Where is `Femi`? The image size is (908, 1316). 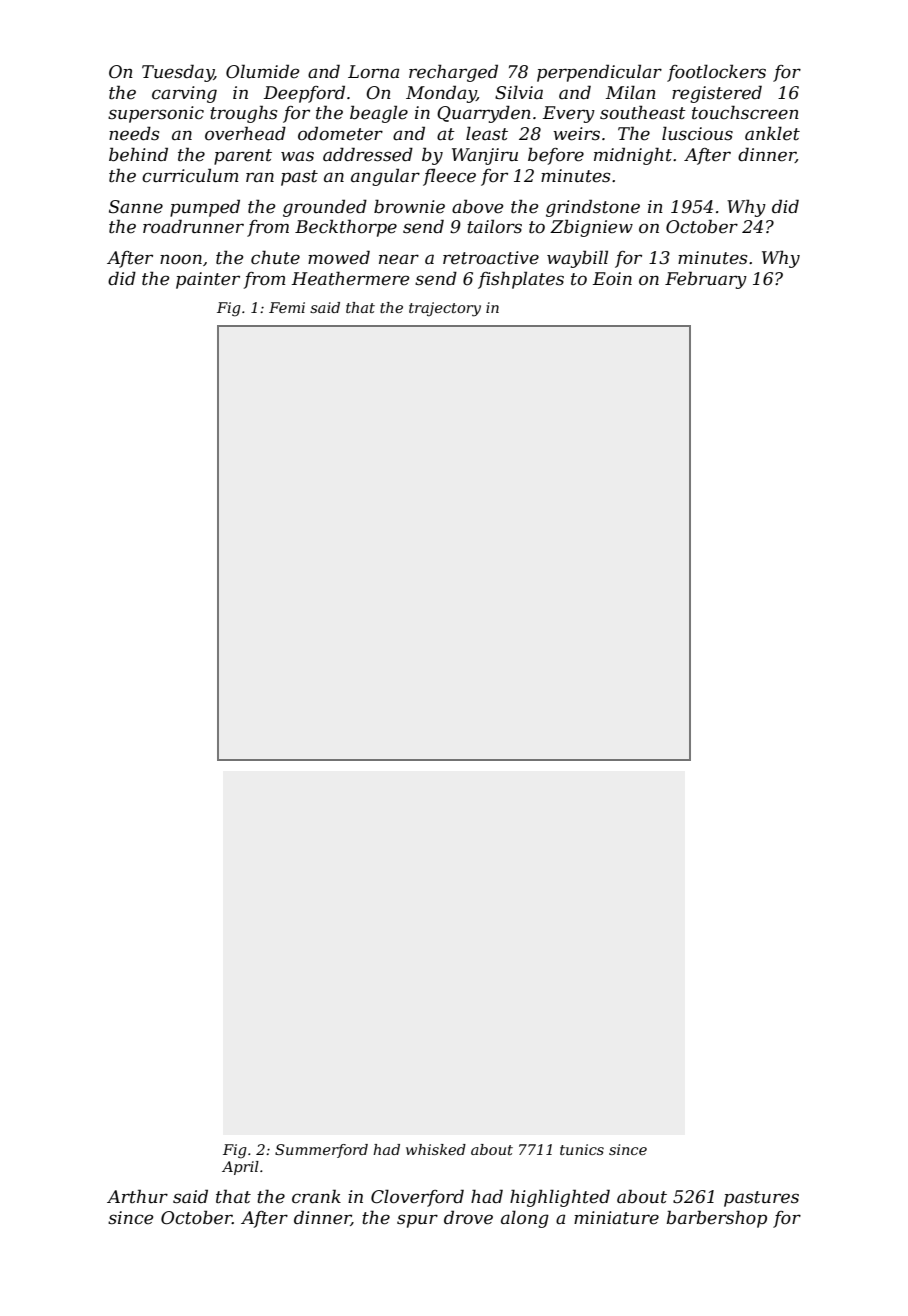 Femi is located at coordinates (287, 307).
